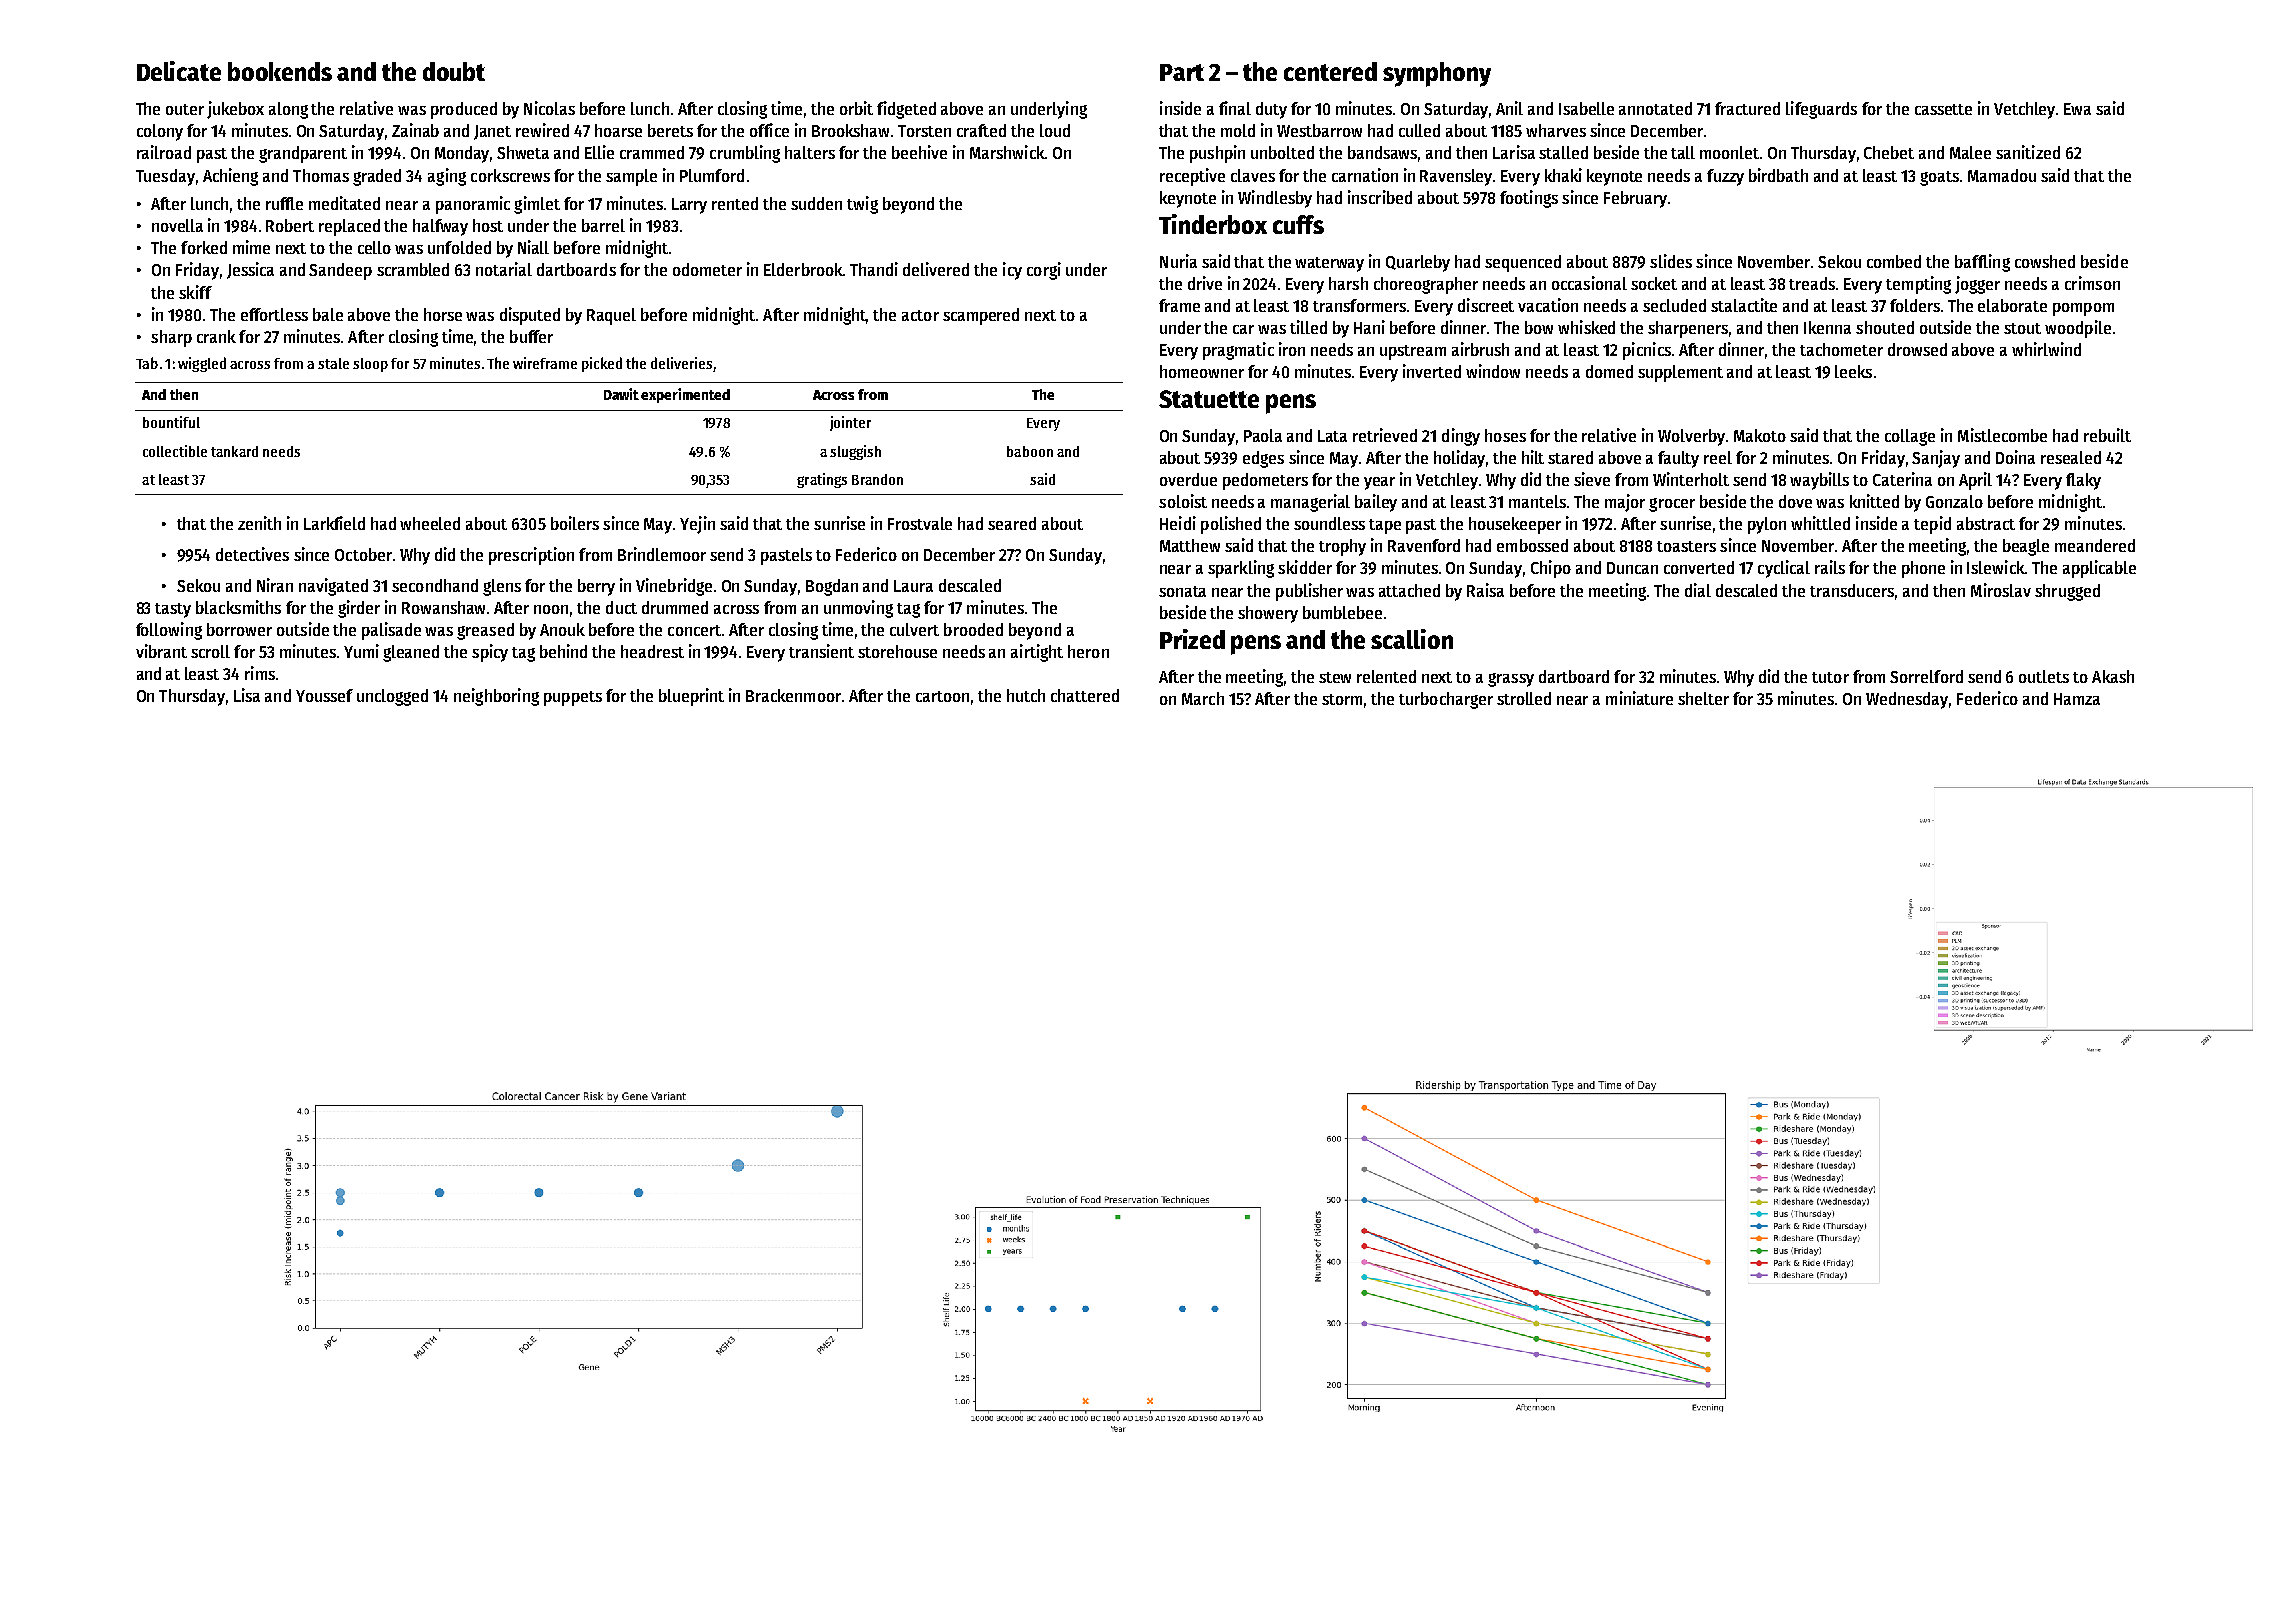 This screenshot has width=2282, height=1614. I want to click on duty, so click(1271, 110).
